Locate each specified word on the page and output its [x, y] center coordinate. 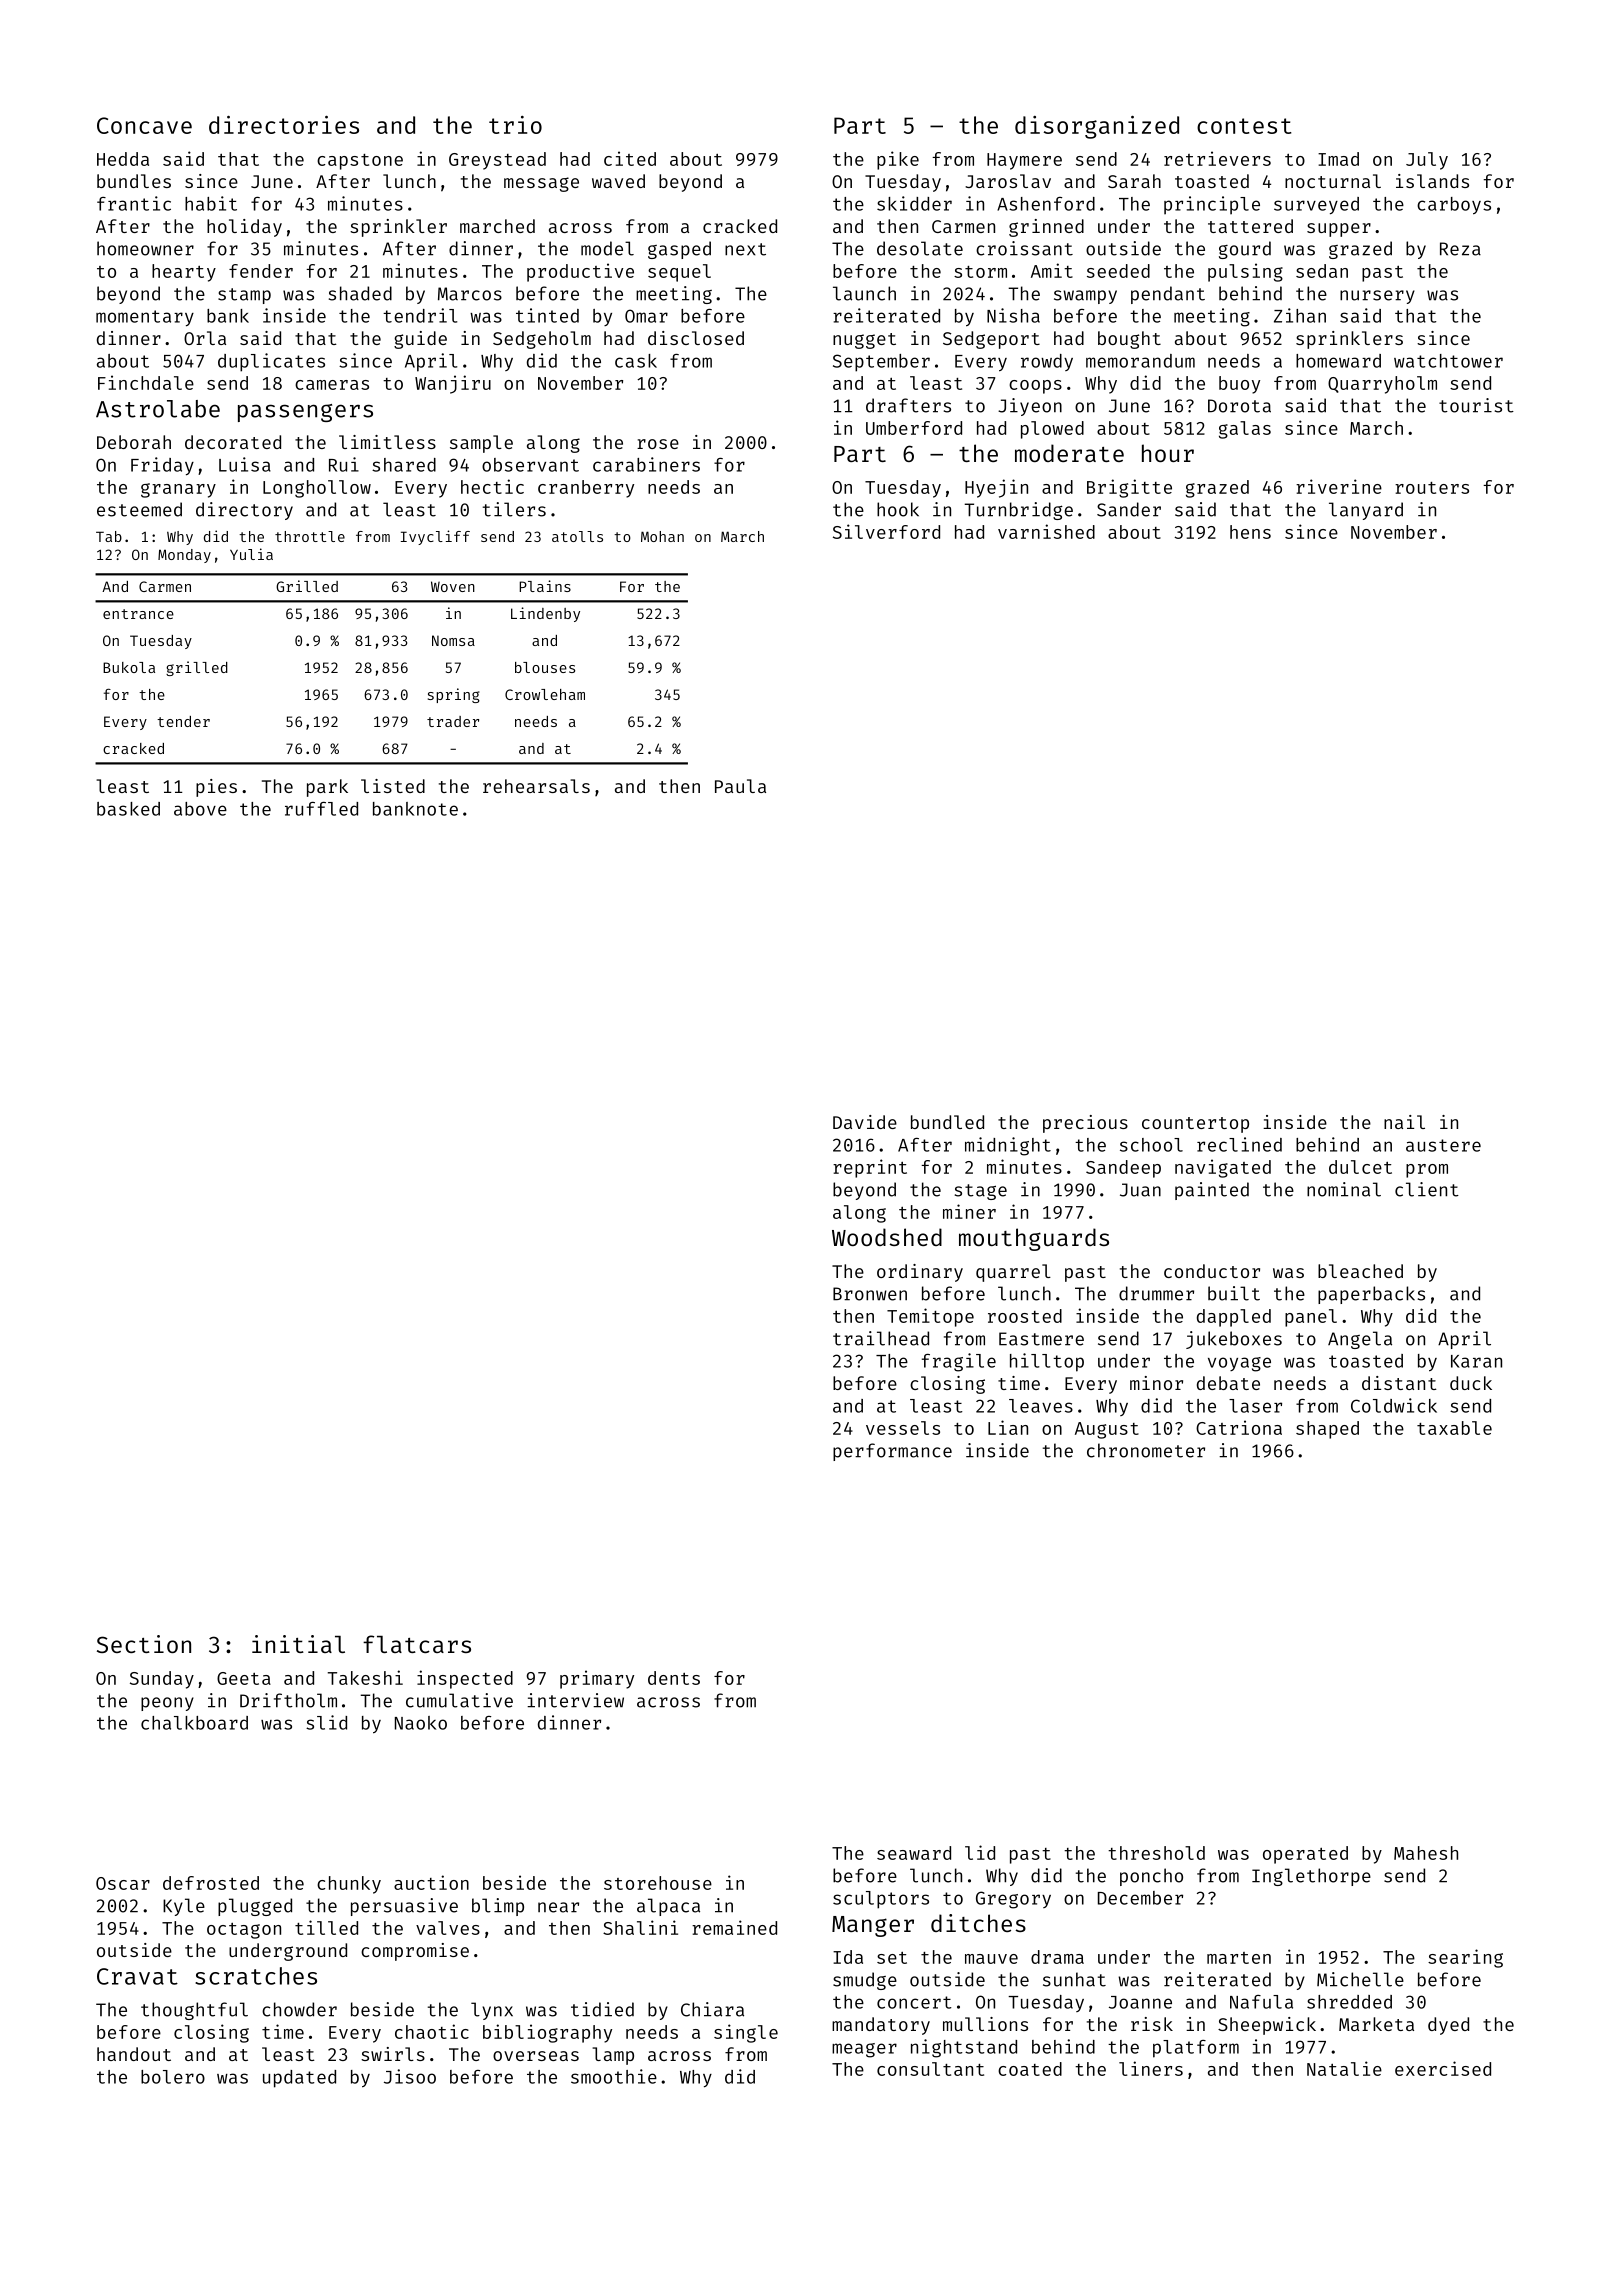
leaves [1041, 1406]
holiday [244, 228]
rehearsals [536, 786]
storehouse [658, 1883]
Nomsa [453, 640]
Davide [865, 1122]
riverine [1339, 486]
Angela [1360, 1340]
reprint [870, 1168]
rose [658, 444]
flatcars [417, 1644]
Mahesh [1426, 1853]
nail [1404, 1122]
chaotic [432, 2031]
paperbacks [1371, 1295]
